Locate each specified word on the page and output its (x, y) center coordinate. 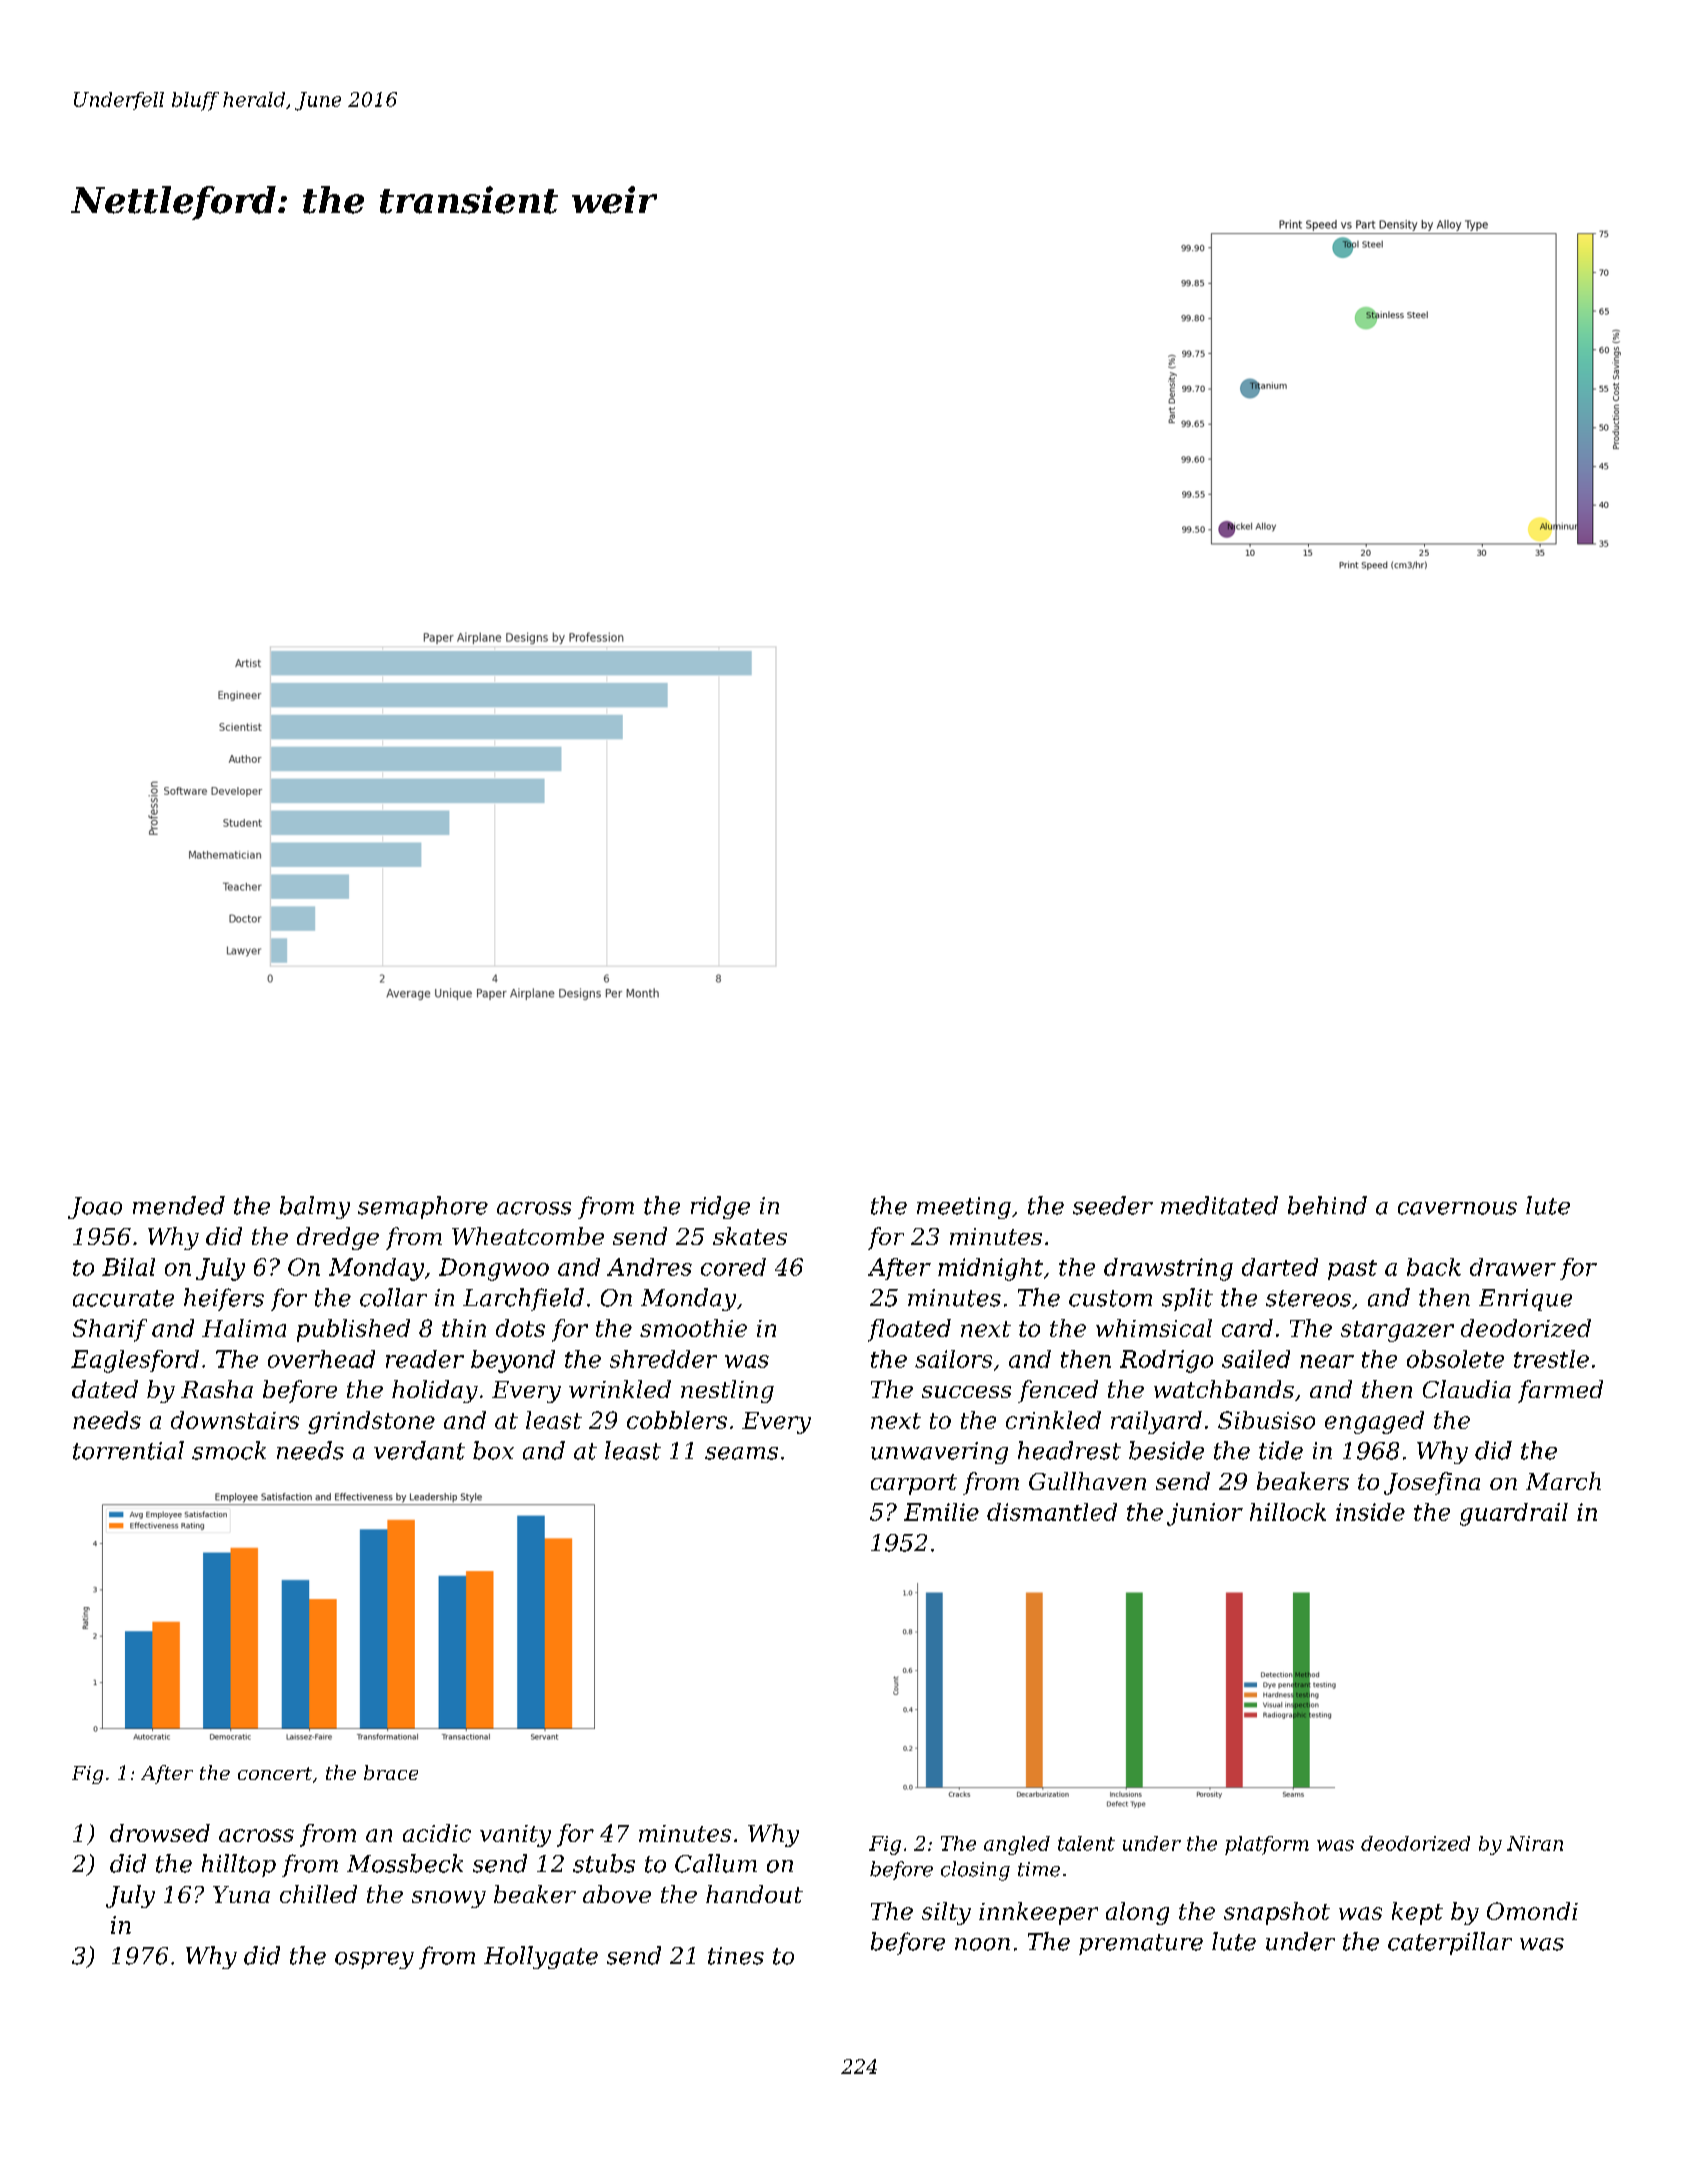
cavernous (1457, 1208)
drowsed (160, 1833)
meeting (964, 1208)
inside (1370, 1512)
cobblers (677, 1420)
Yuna (241, 1894)
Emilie (941, 1512)
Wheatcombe (528, 1236)
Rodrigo (1166, 1361)
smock (229, 1450)
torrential (128, 1450)
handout (754, 1894)
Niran (1535, 1843)
